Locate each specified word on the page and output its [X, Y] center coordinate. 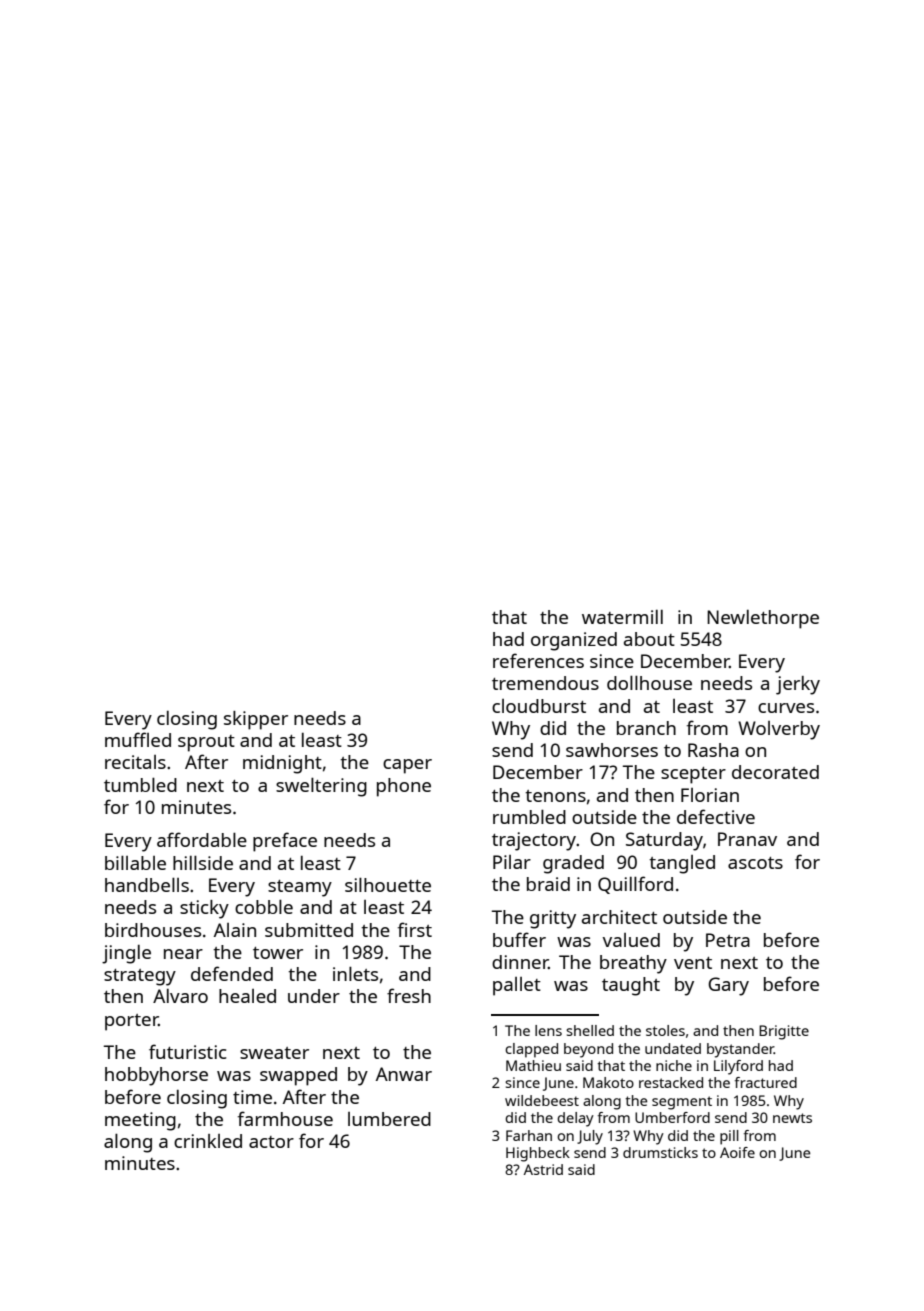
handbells [147, 884]
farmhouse [285, 1118]
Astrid [543, 1169]
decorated [775, 772]
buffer [519, 939]
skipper [256, 720]
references [538, 660]
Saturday [664, 841]
